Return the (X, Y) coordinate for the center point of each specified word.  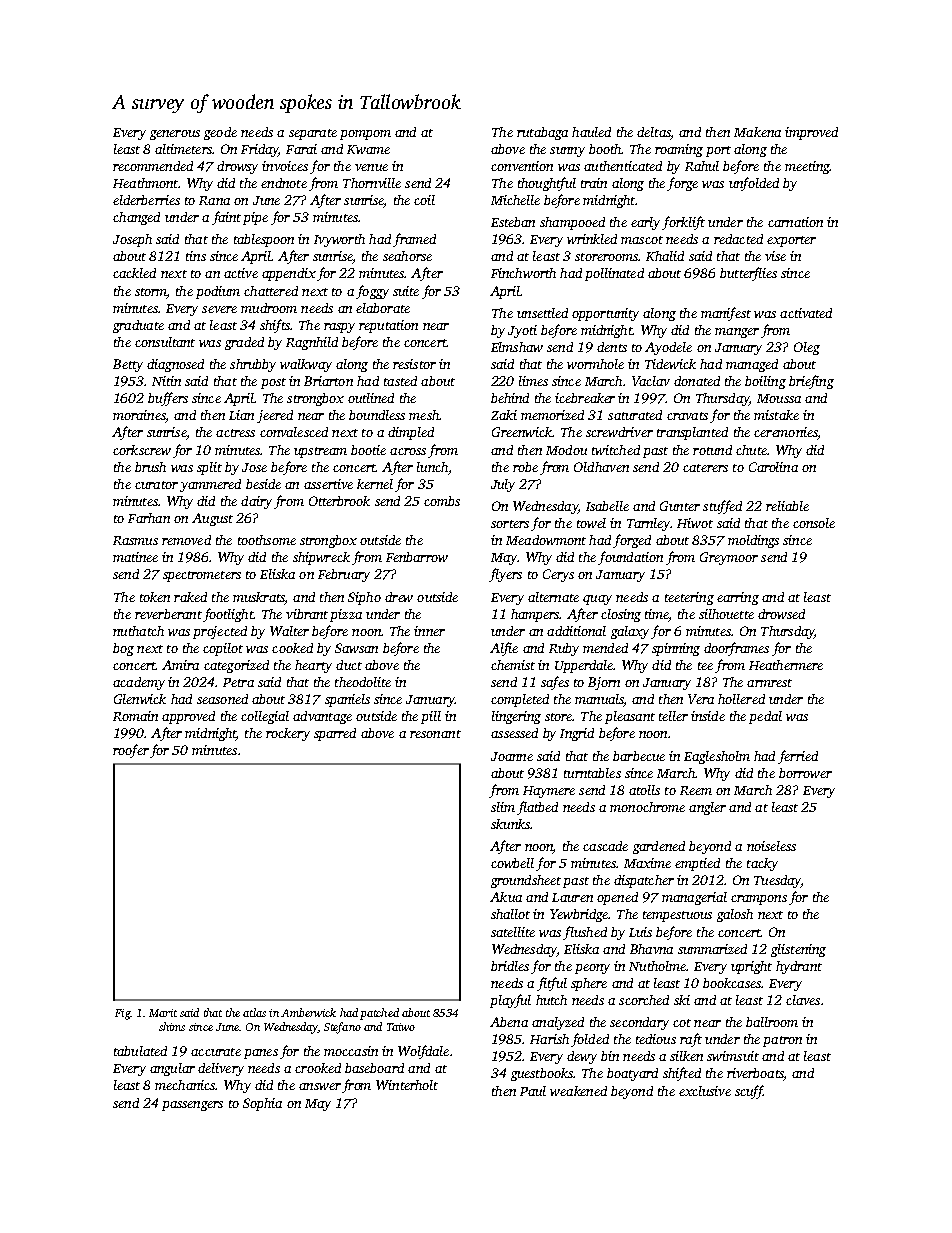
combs (442, 501)
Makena (757, 132)
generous (175, 135)
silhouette (726, 614)
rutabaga (542, 133)
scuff (749, 1092)
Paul (533, 1091)
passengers (192, 1106)
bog (123, 649)
